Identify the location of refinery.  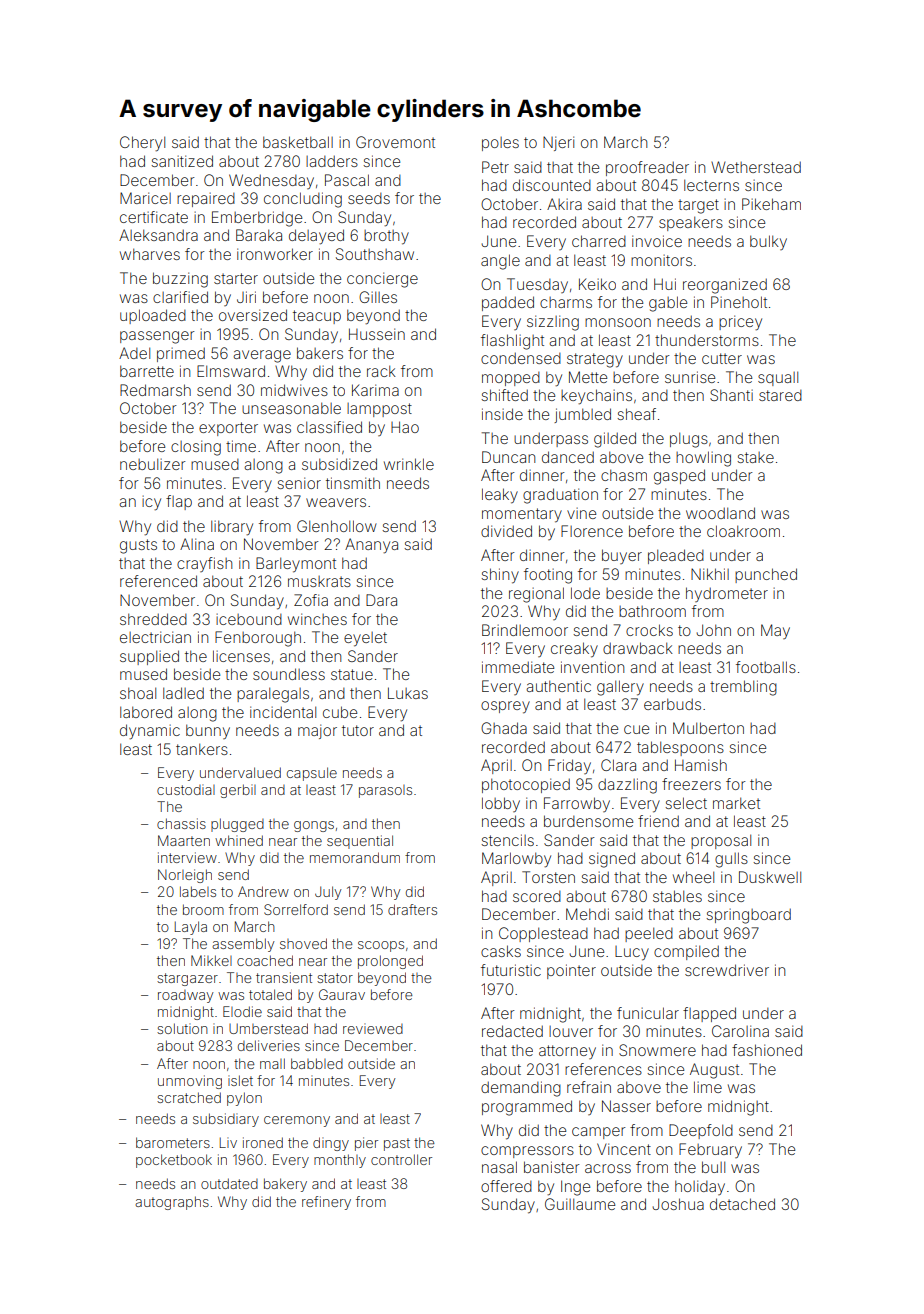
(326, 1203).
